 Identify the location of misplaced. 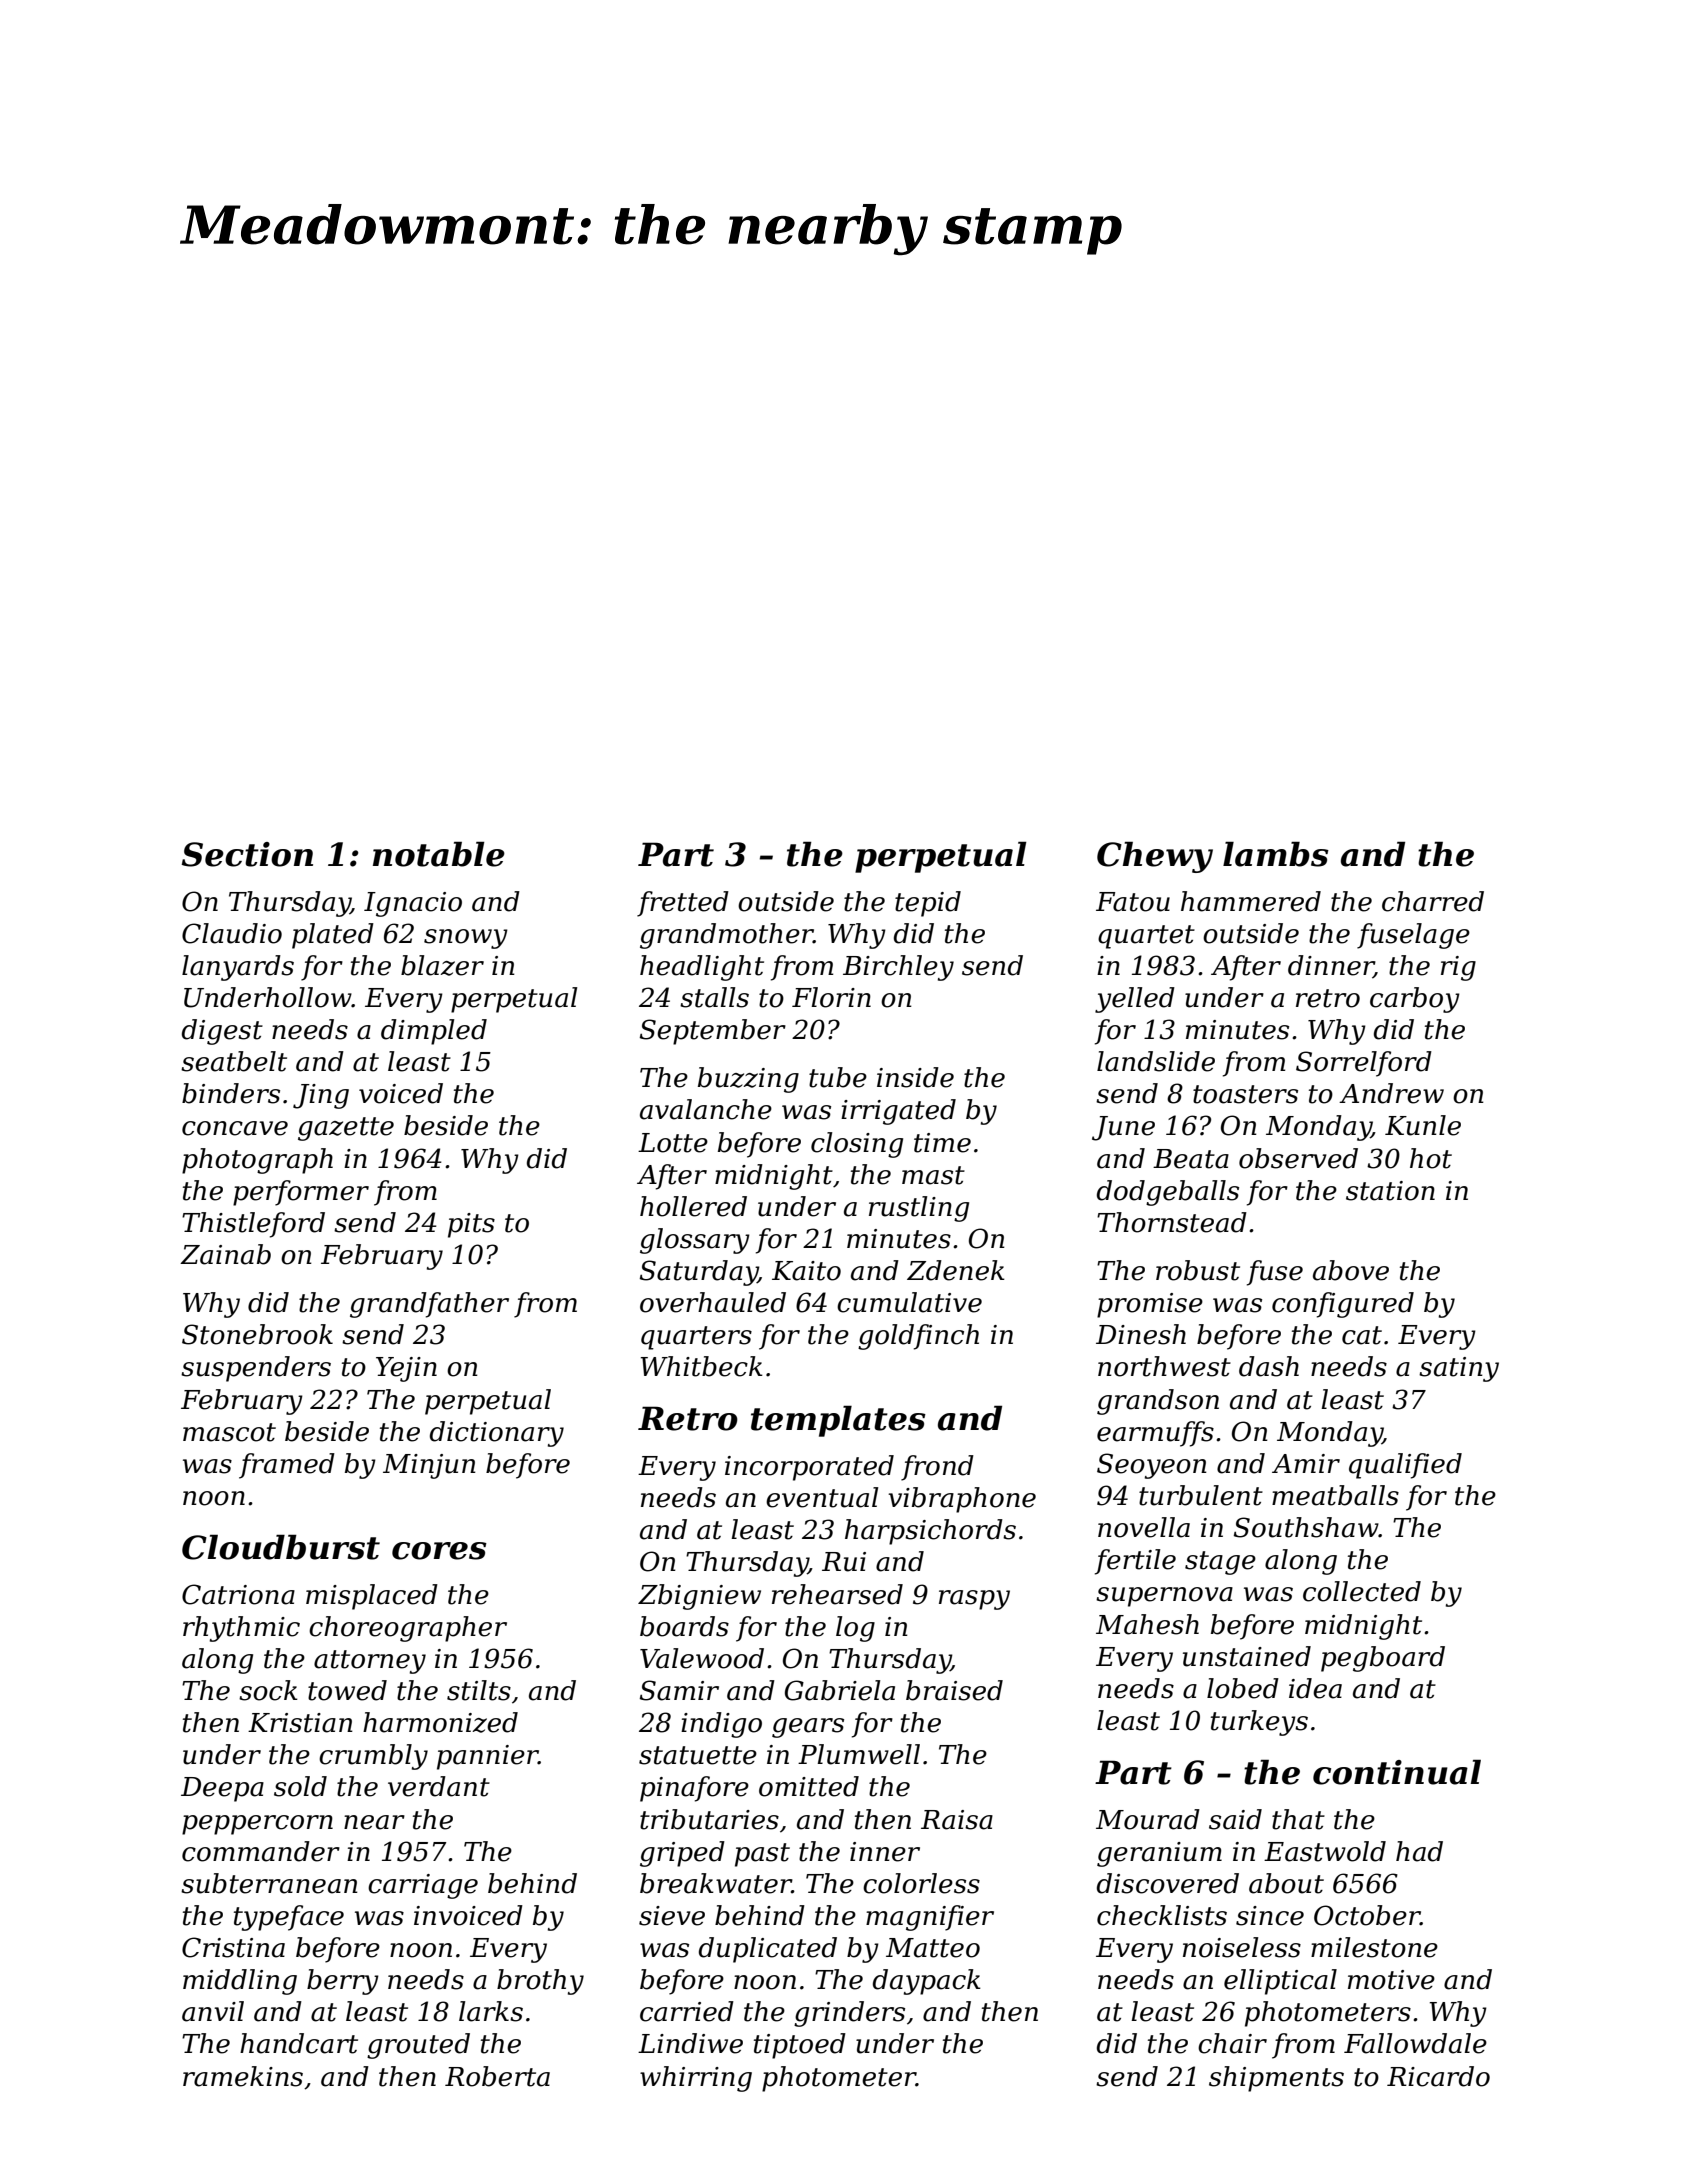
(372, 1597).
